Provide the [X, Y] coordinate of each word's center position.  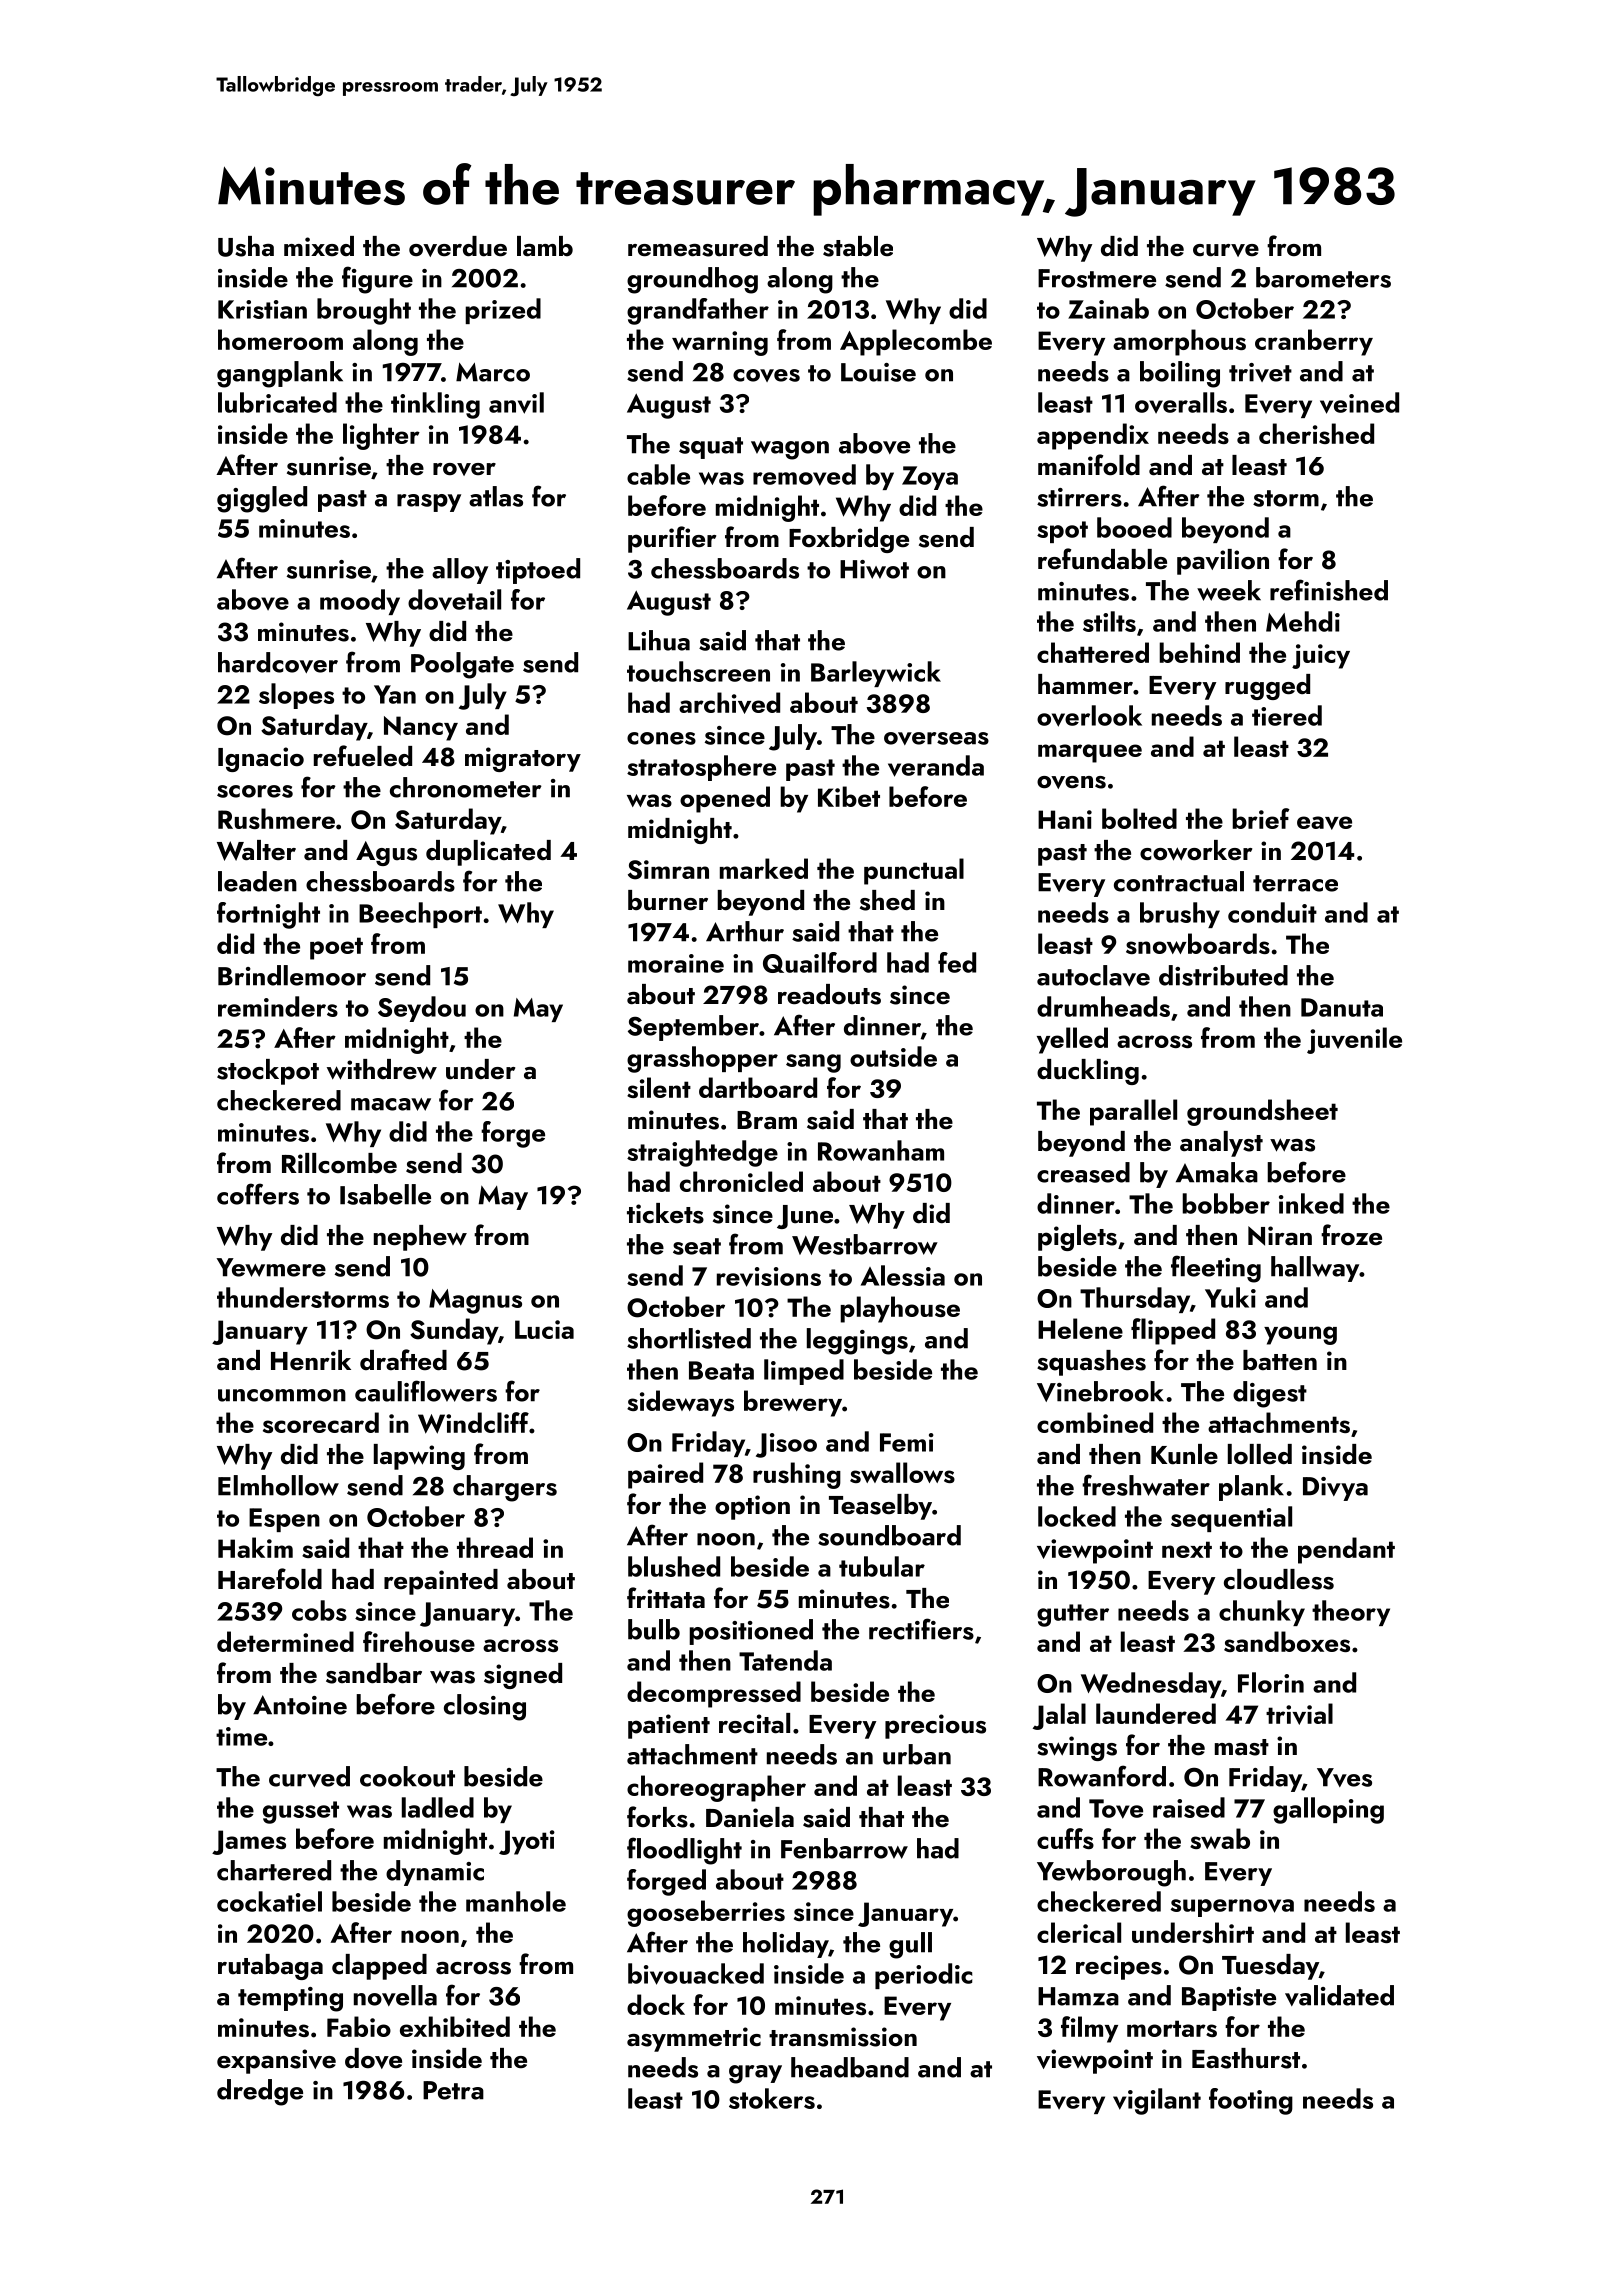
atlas [496, 496]
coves [766, 375]
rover [464, 469]
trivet [1260, 372]
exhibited [455, 2026]
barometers [1323, 277]
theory [1351, 1613]
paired [665, 1475]
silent [659, 1087]
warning [720, 343]
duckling [1088, 1072]
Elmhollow [278, 1485]
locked [1077, 1516]
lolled [1260, 1454]
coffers [258, 1194]
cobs [319, 1610]
